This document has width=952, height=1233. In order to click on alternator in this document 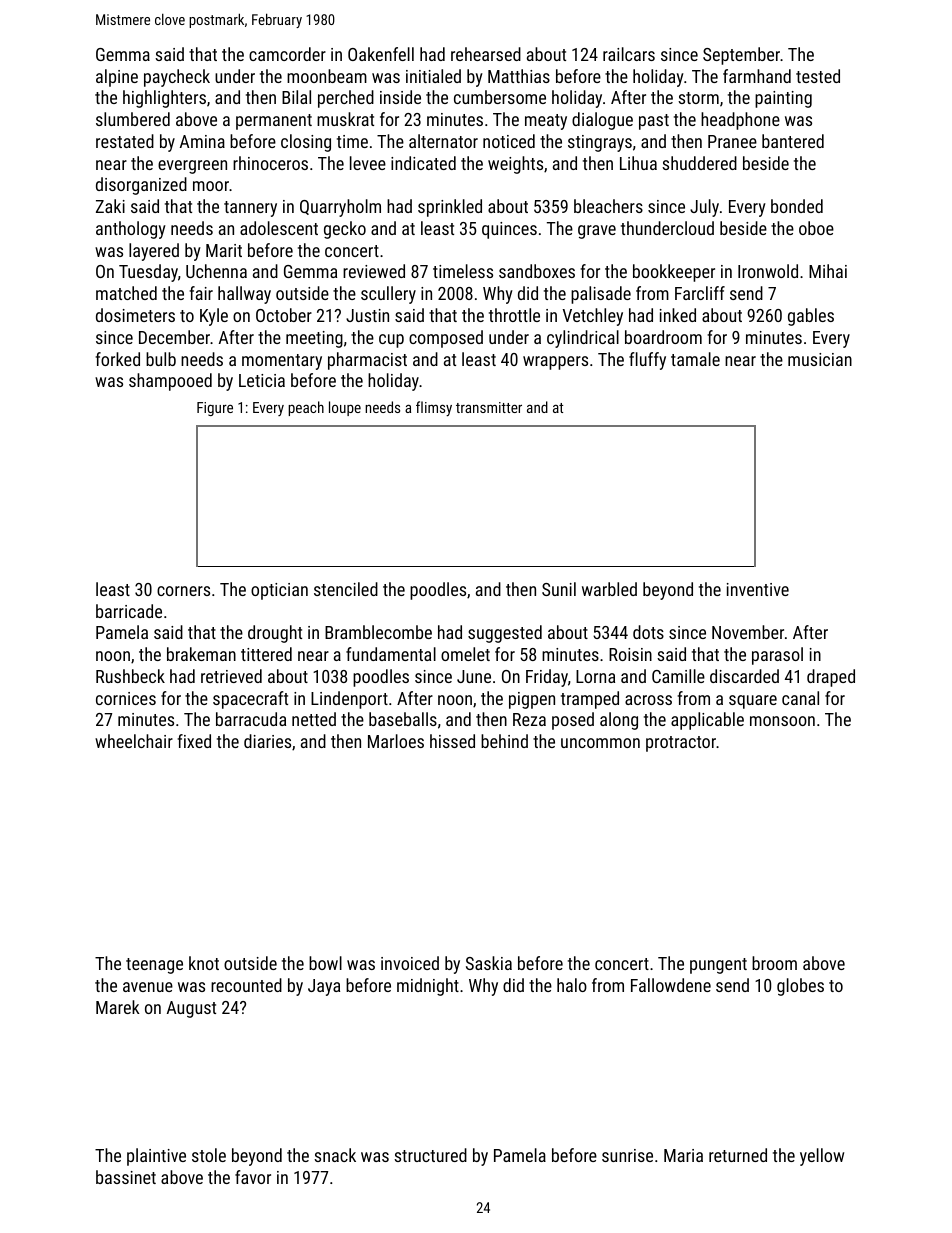, I will do `click(443, 141)`.
